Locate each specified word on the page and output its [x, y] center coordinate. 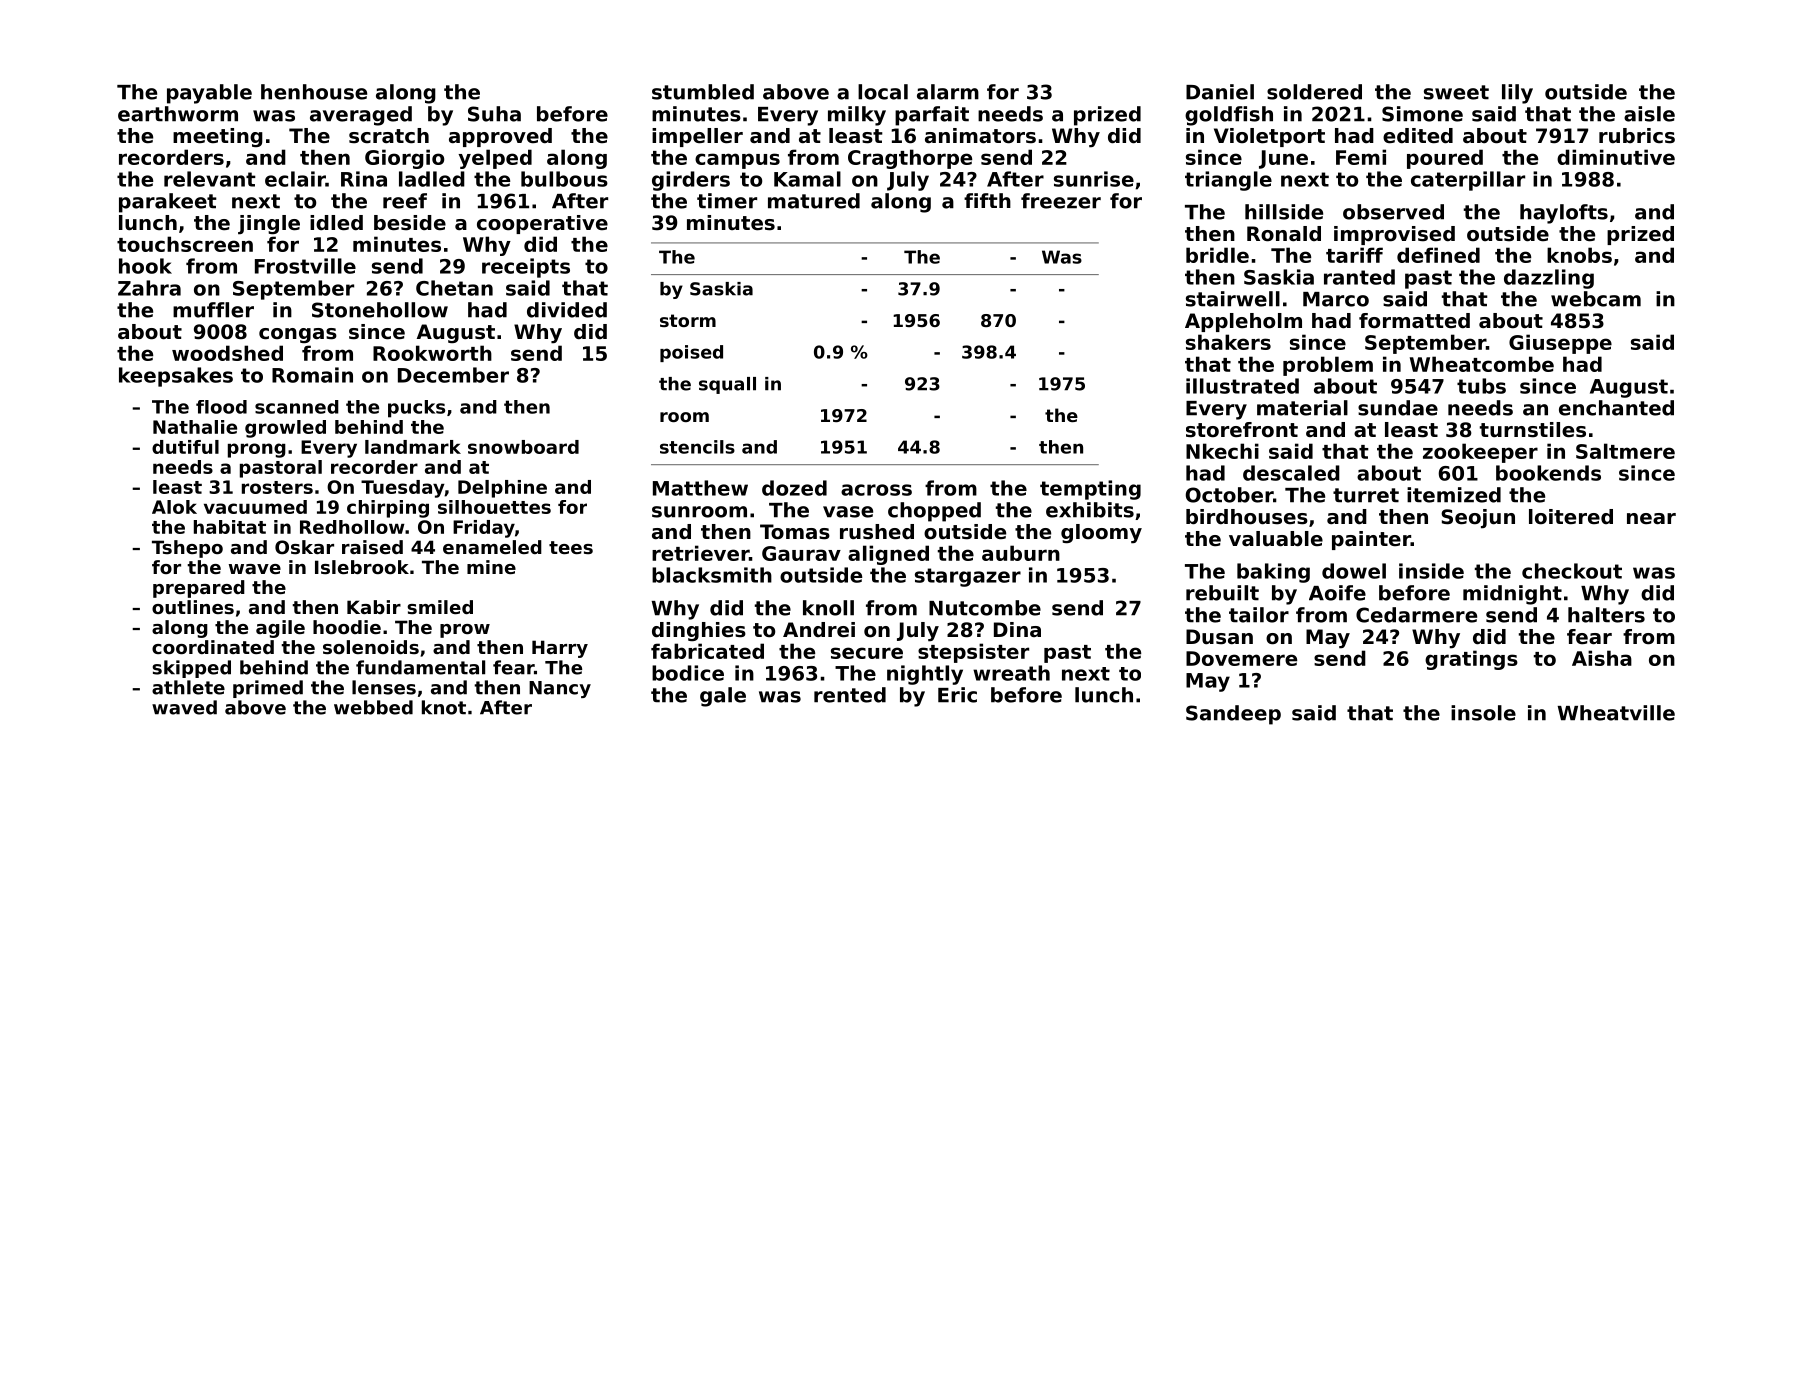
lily [1517, 94]
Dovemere [1241, 658]
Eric [957, 695]
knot [444, 707]
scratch [389, 136]
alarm [948, 92]
